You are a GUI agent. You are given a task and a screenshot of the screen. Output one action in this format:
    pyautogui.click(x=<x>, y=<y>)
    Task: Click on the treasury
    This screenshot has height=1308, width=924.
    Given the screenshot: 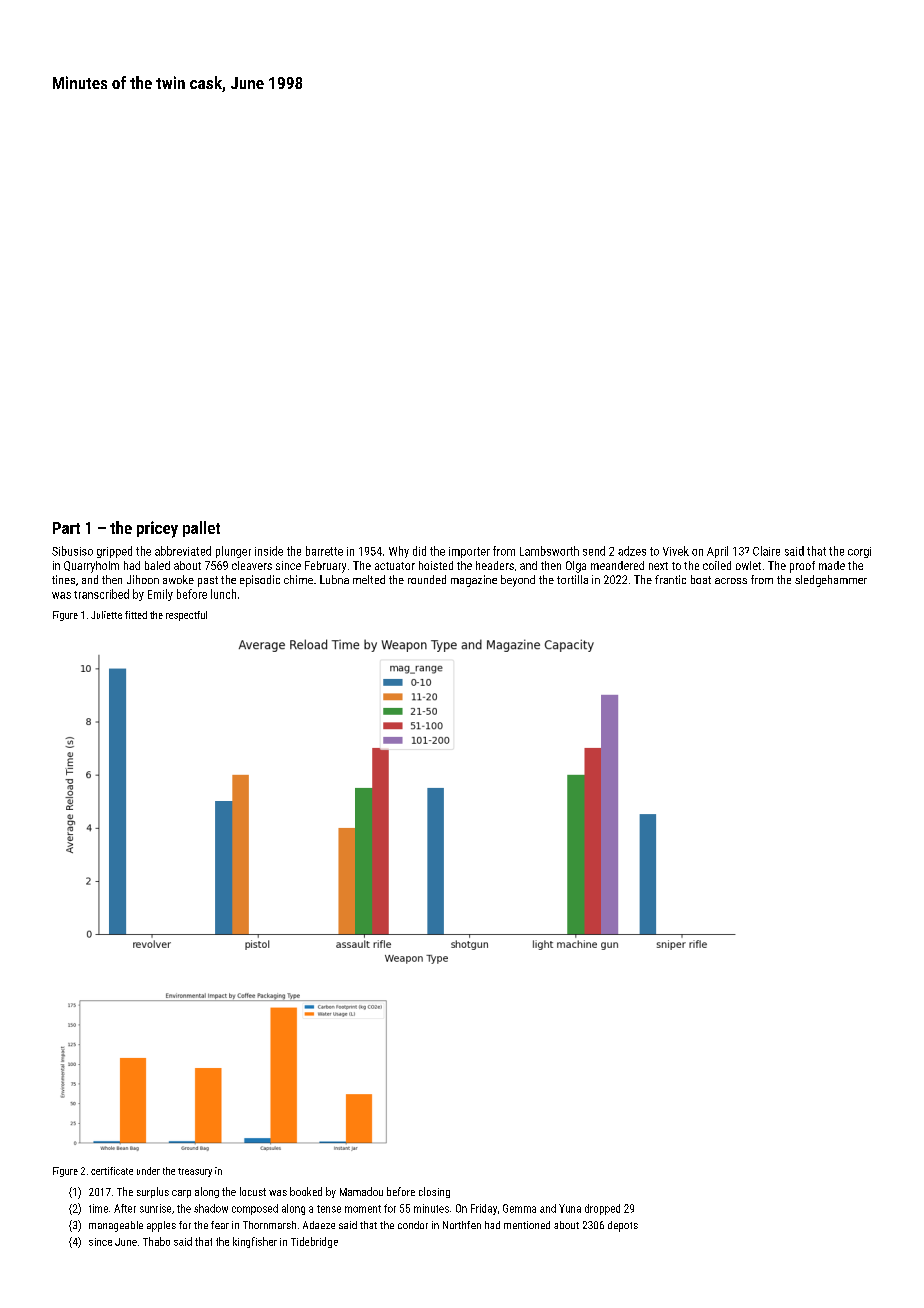 What is the action you would take?
    pyautogui.click(x=195, y=1172)
